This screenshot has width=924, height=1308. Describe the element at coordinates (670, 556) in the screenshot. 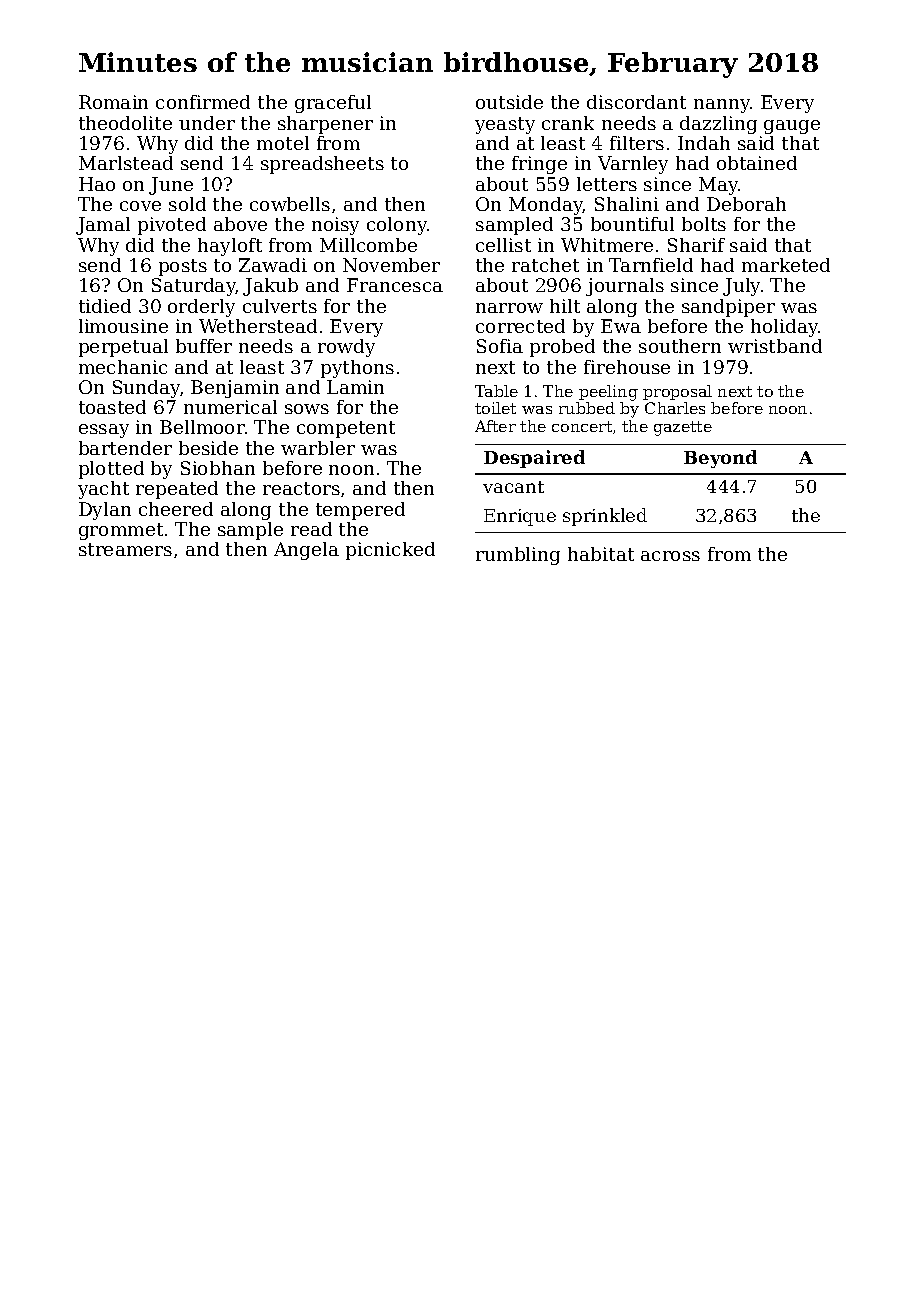

I see `across` at that location.
